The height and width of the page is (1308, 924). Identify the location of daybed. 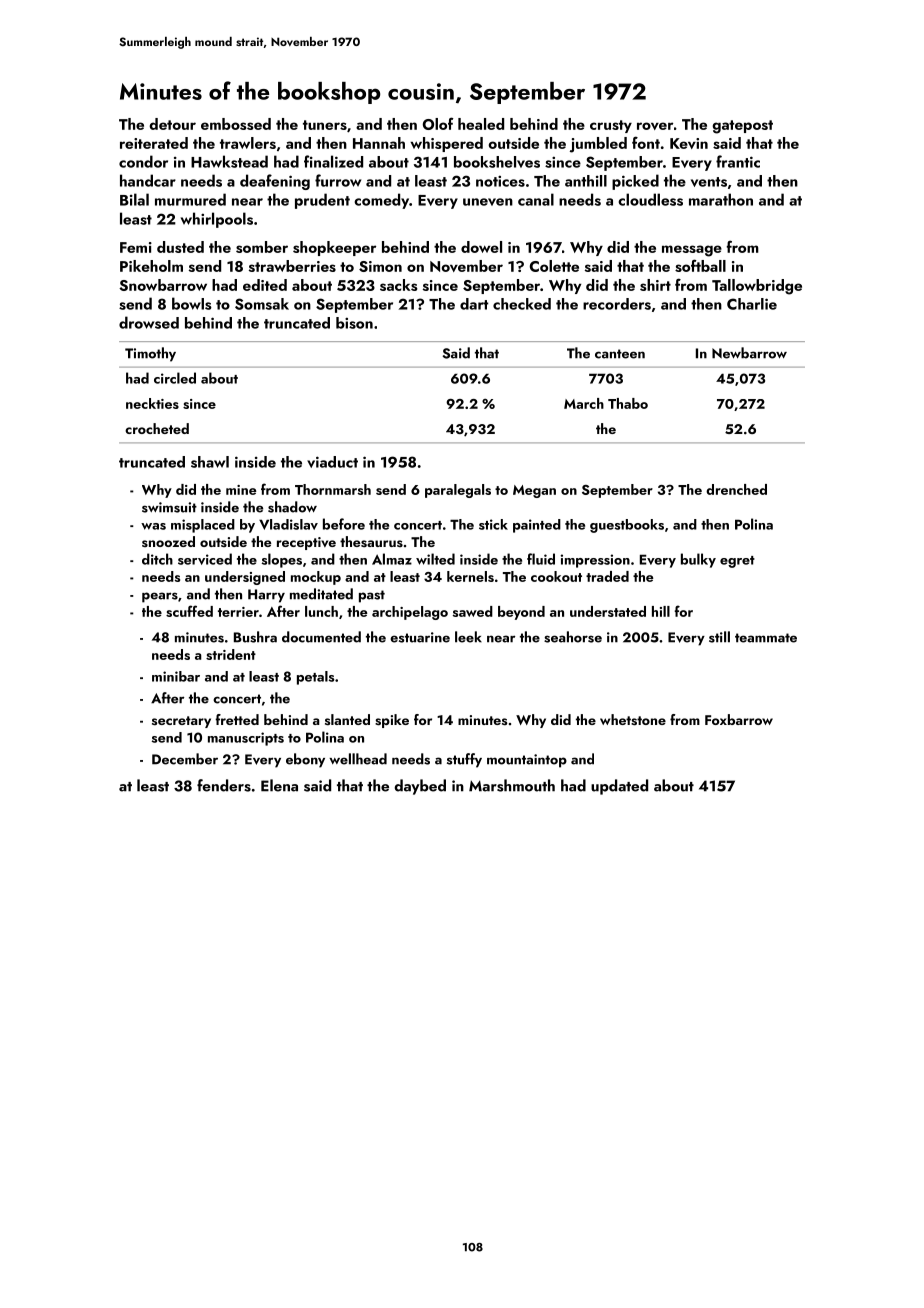
(420, 787).
